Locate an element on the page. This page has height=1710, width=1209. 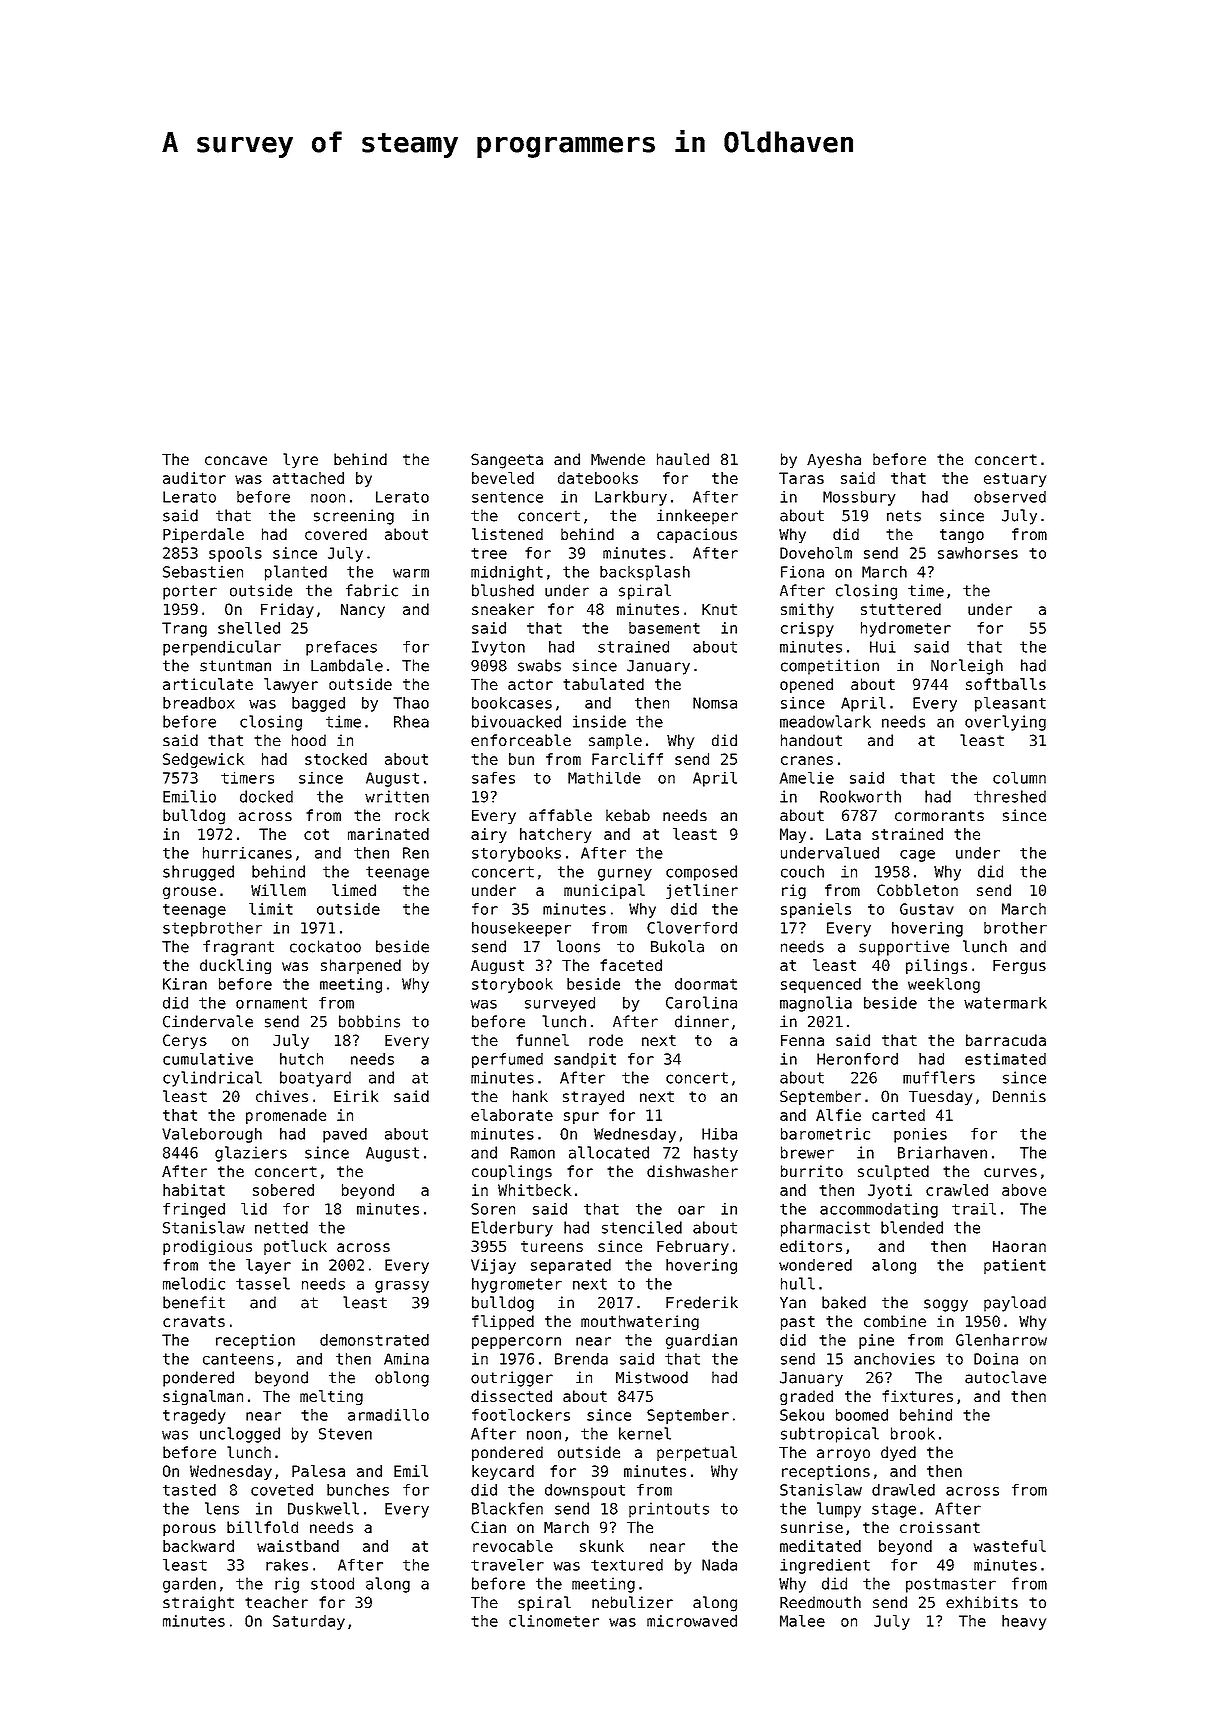
Sangeeta is located at coordinates (507, 461).
